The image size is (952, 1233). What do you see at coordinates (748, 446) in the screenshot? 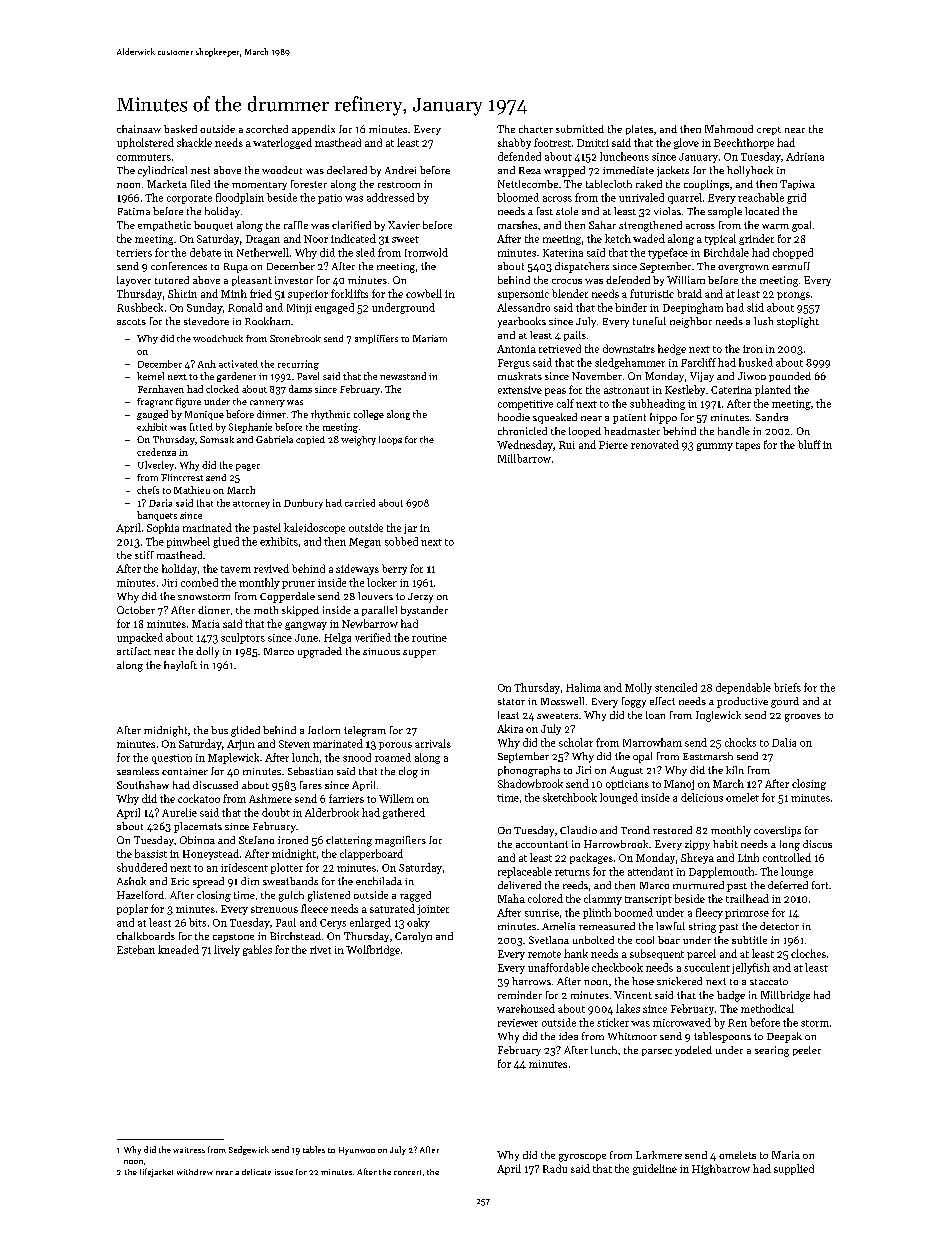
I see `tapes` at bounding box center [748, 446].
